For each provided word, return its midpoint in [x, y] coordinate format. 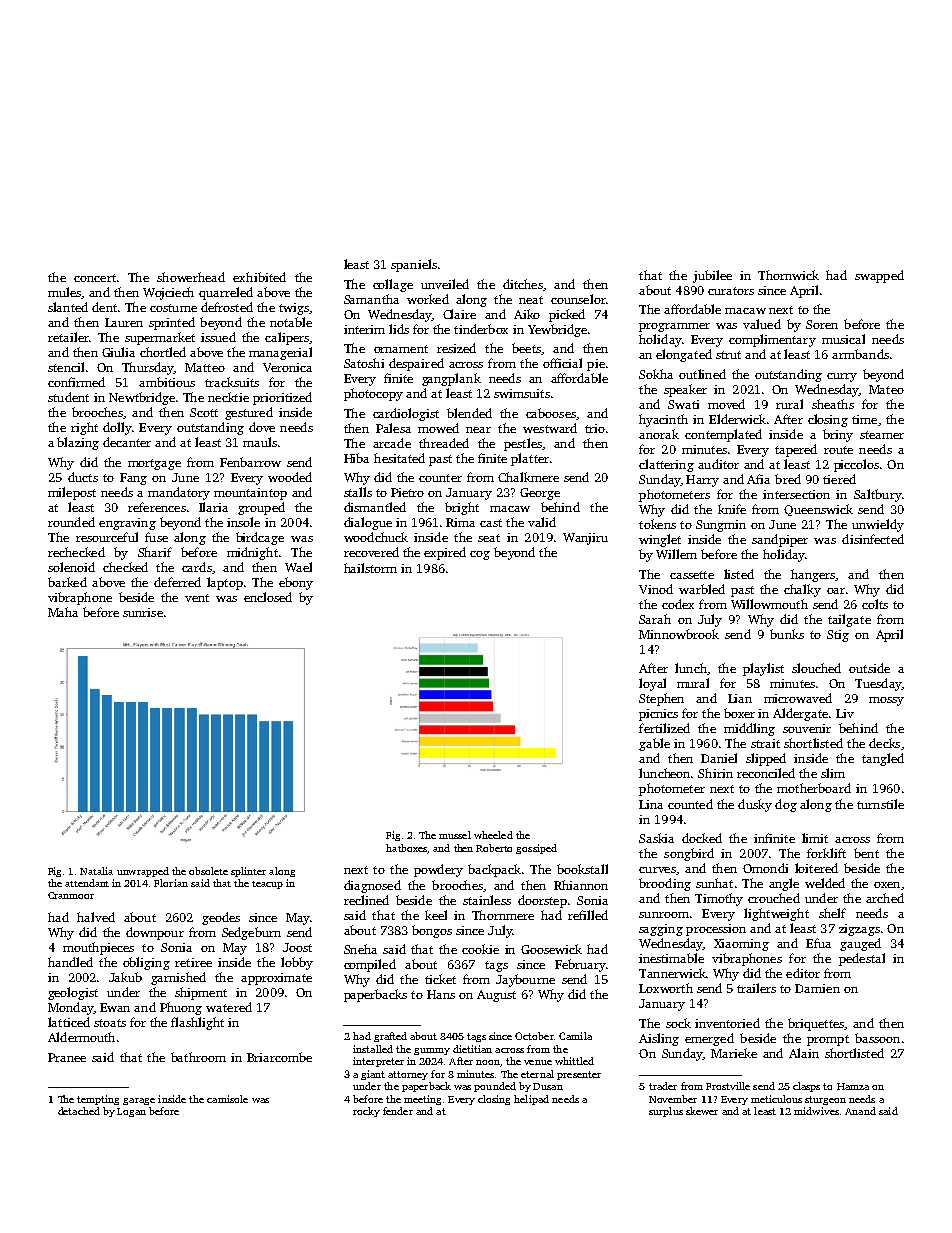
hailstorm [370, 568]
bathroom [198, 1057]
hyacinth [663, 420]
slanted [68, 307]
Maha [63, 612]
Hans [441, 994]
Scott [204, 412]
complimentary [772, 340]
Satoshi [364, 363]
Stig [838, 636]
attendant [87, 883]
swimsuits [522, 393]
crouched [774, 898]
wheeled [493, 835]
